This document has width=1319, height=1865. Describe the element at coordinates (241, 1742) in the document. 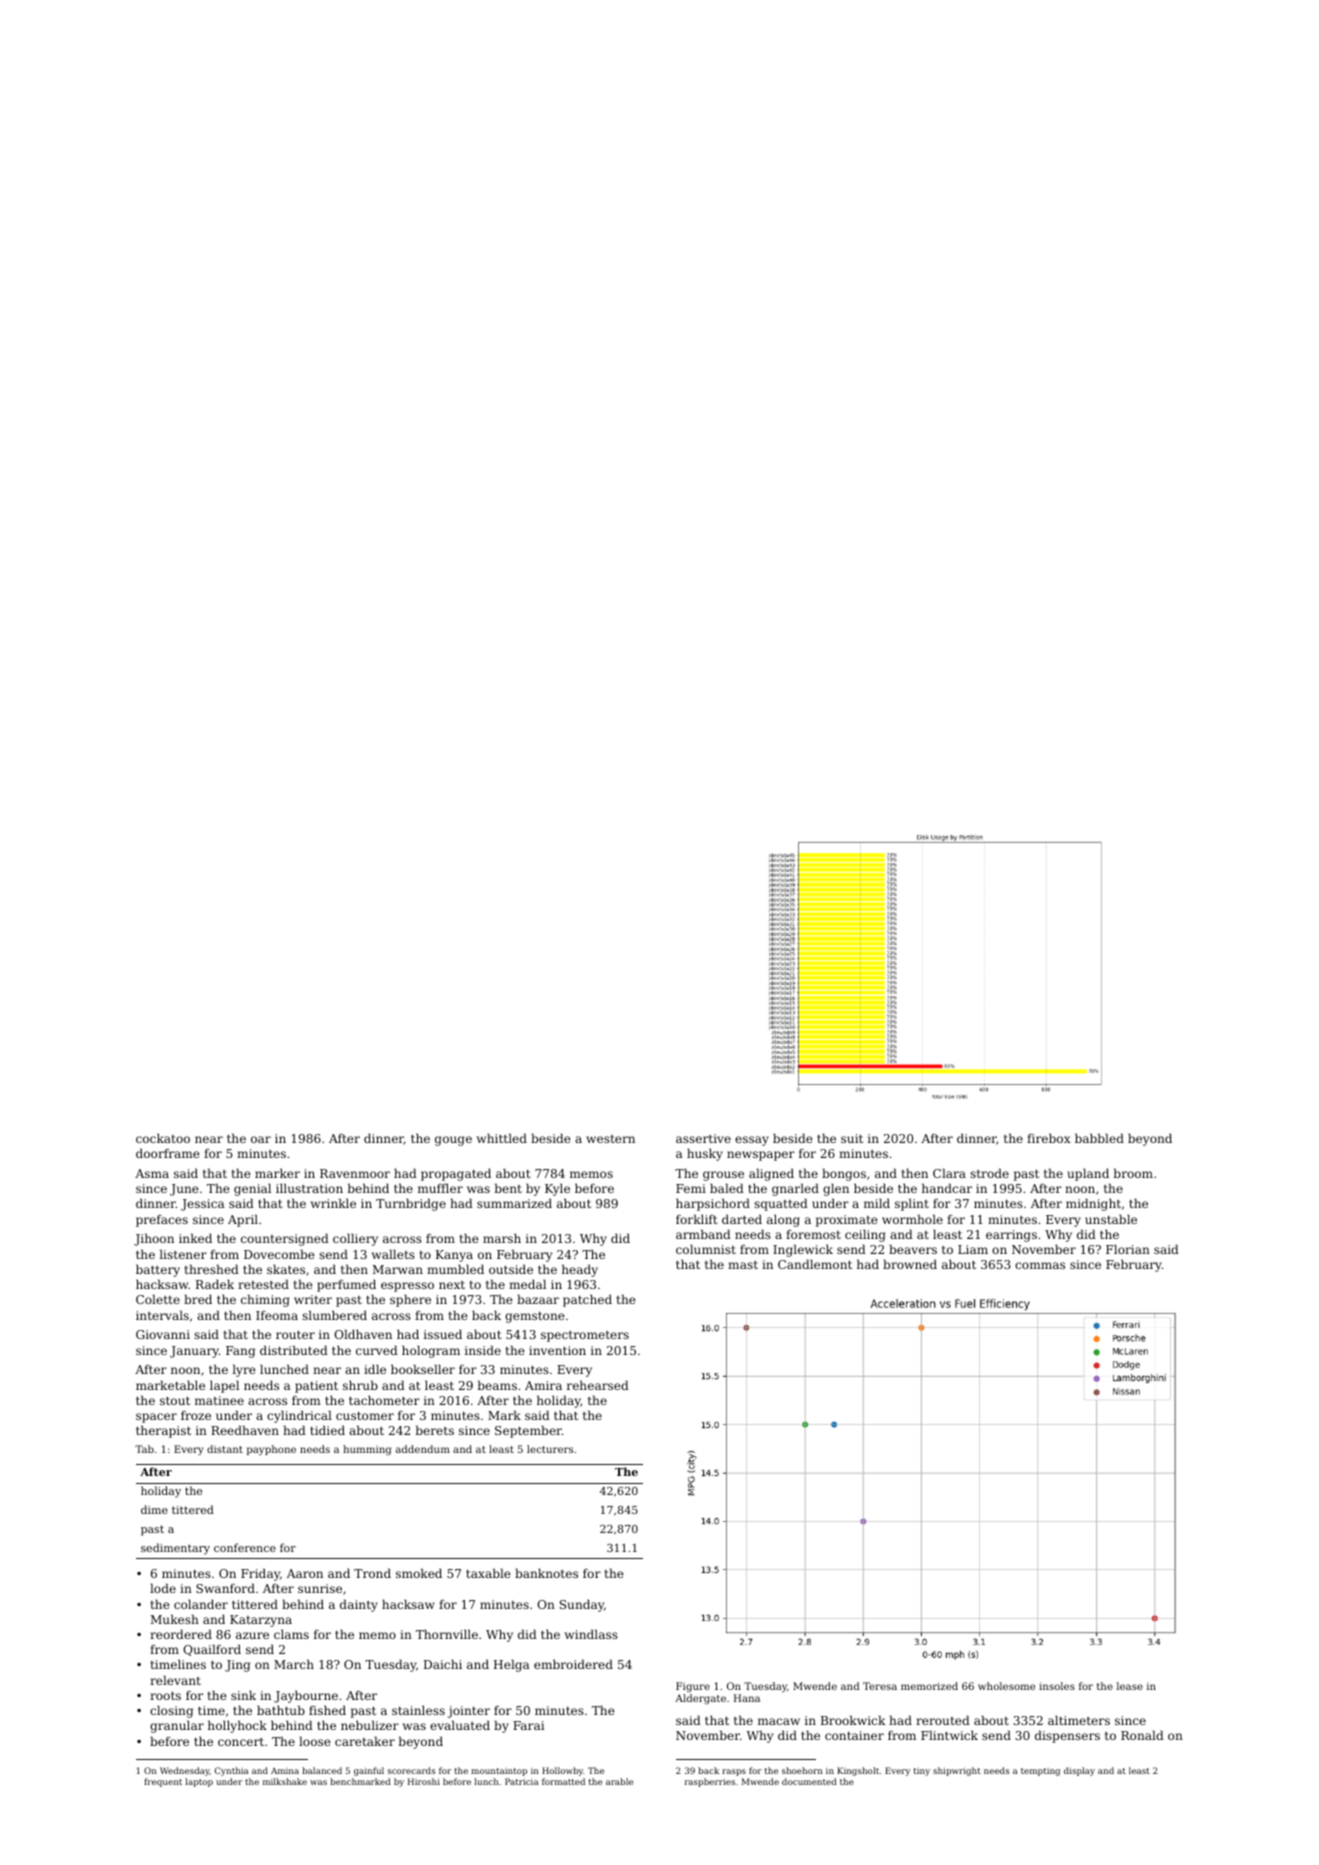

I see `concert` at that location.
